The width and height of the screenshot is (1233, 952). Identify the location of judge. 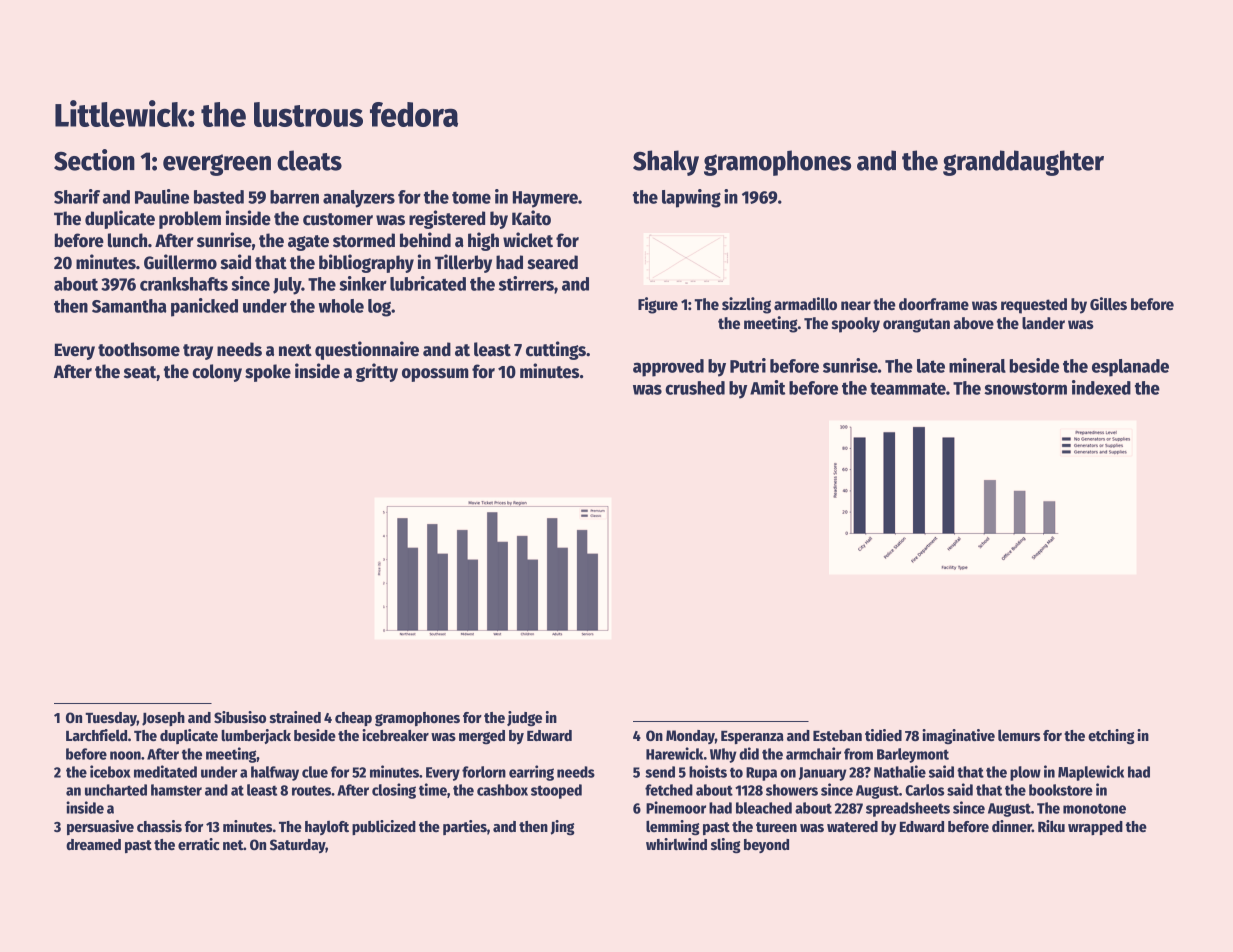
(524, 719).
